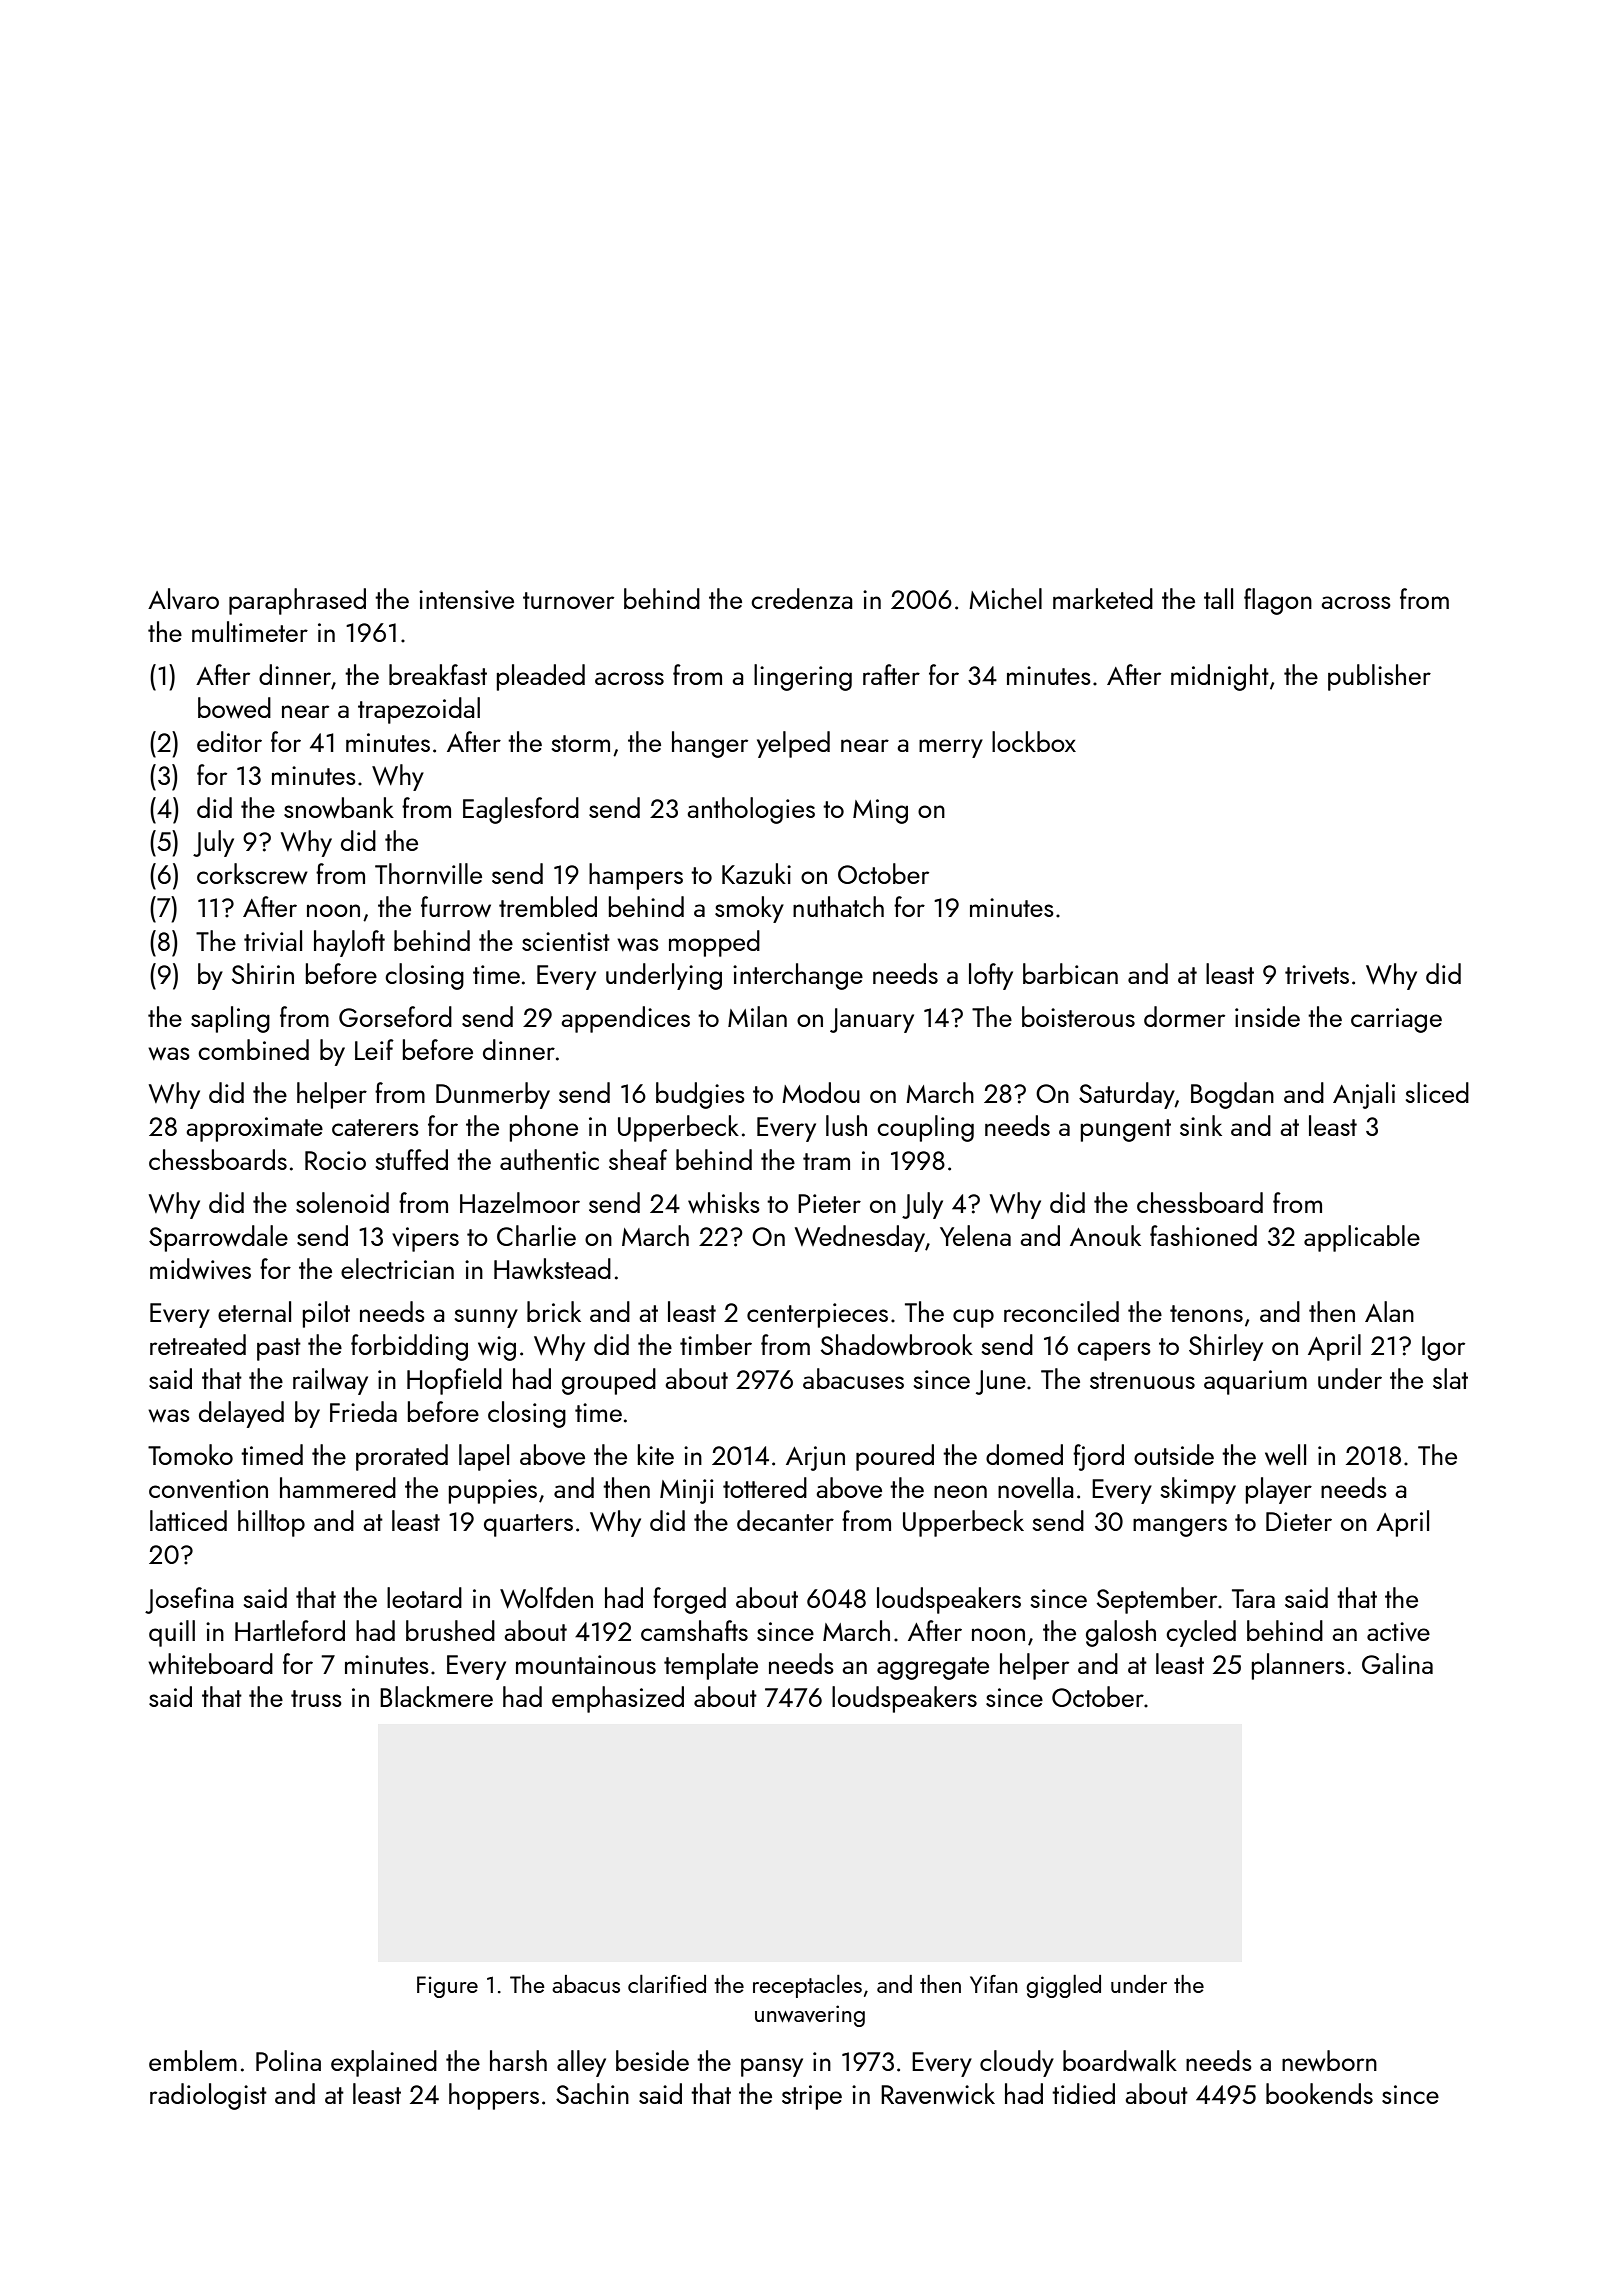 The image size is (1620, 2292). What do you see at coordinates (994, 1984) in the image?
I see `Yifan` at bounding box center [994, 1984].
